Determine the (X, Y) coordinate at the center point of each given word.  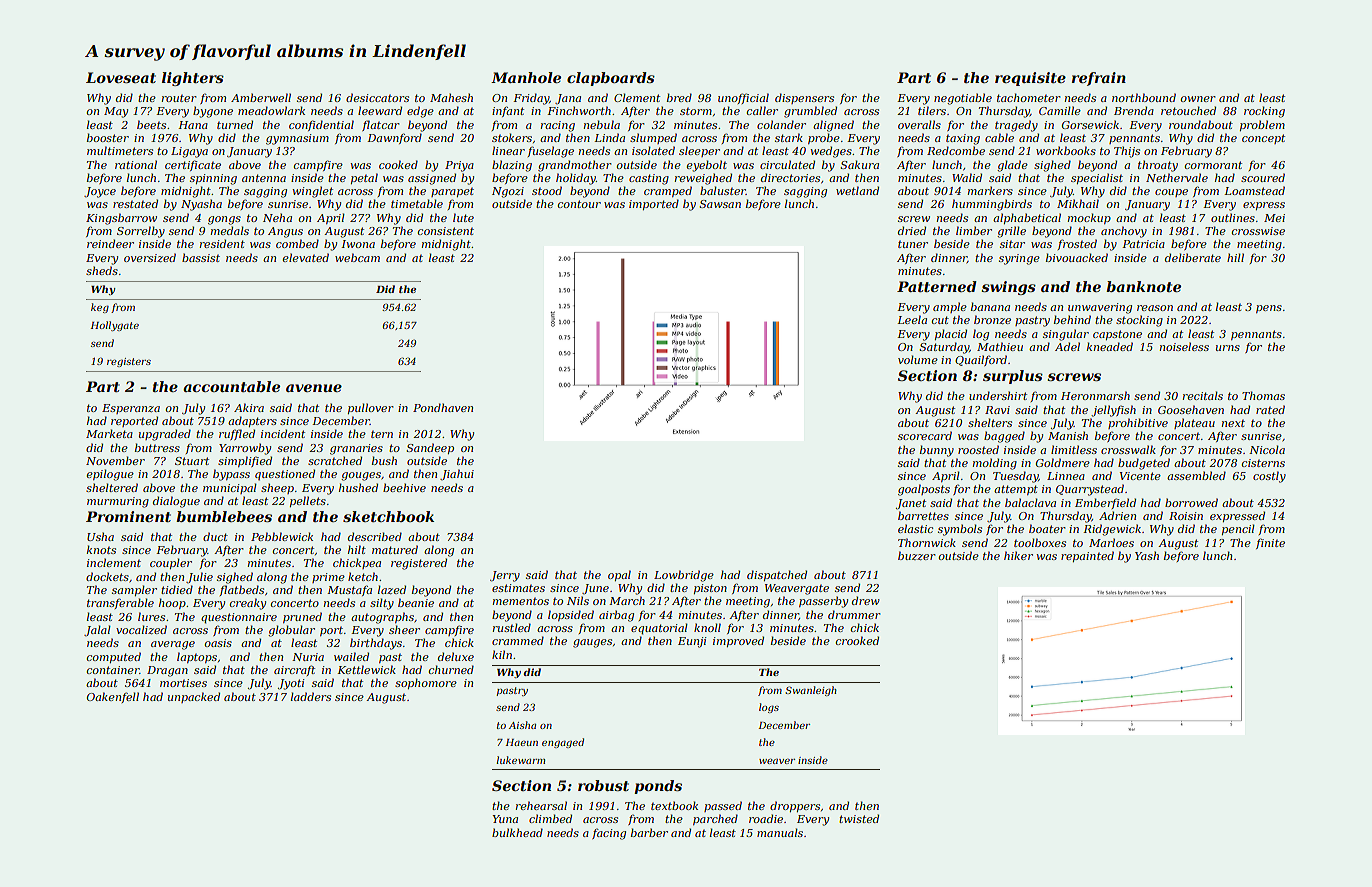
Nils (578, 600)
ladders (311, 696)
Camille (1060, 110)
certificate (193, 165)
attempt (1016, 490)
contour (579, 204)
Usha (100, 536)
